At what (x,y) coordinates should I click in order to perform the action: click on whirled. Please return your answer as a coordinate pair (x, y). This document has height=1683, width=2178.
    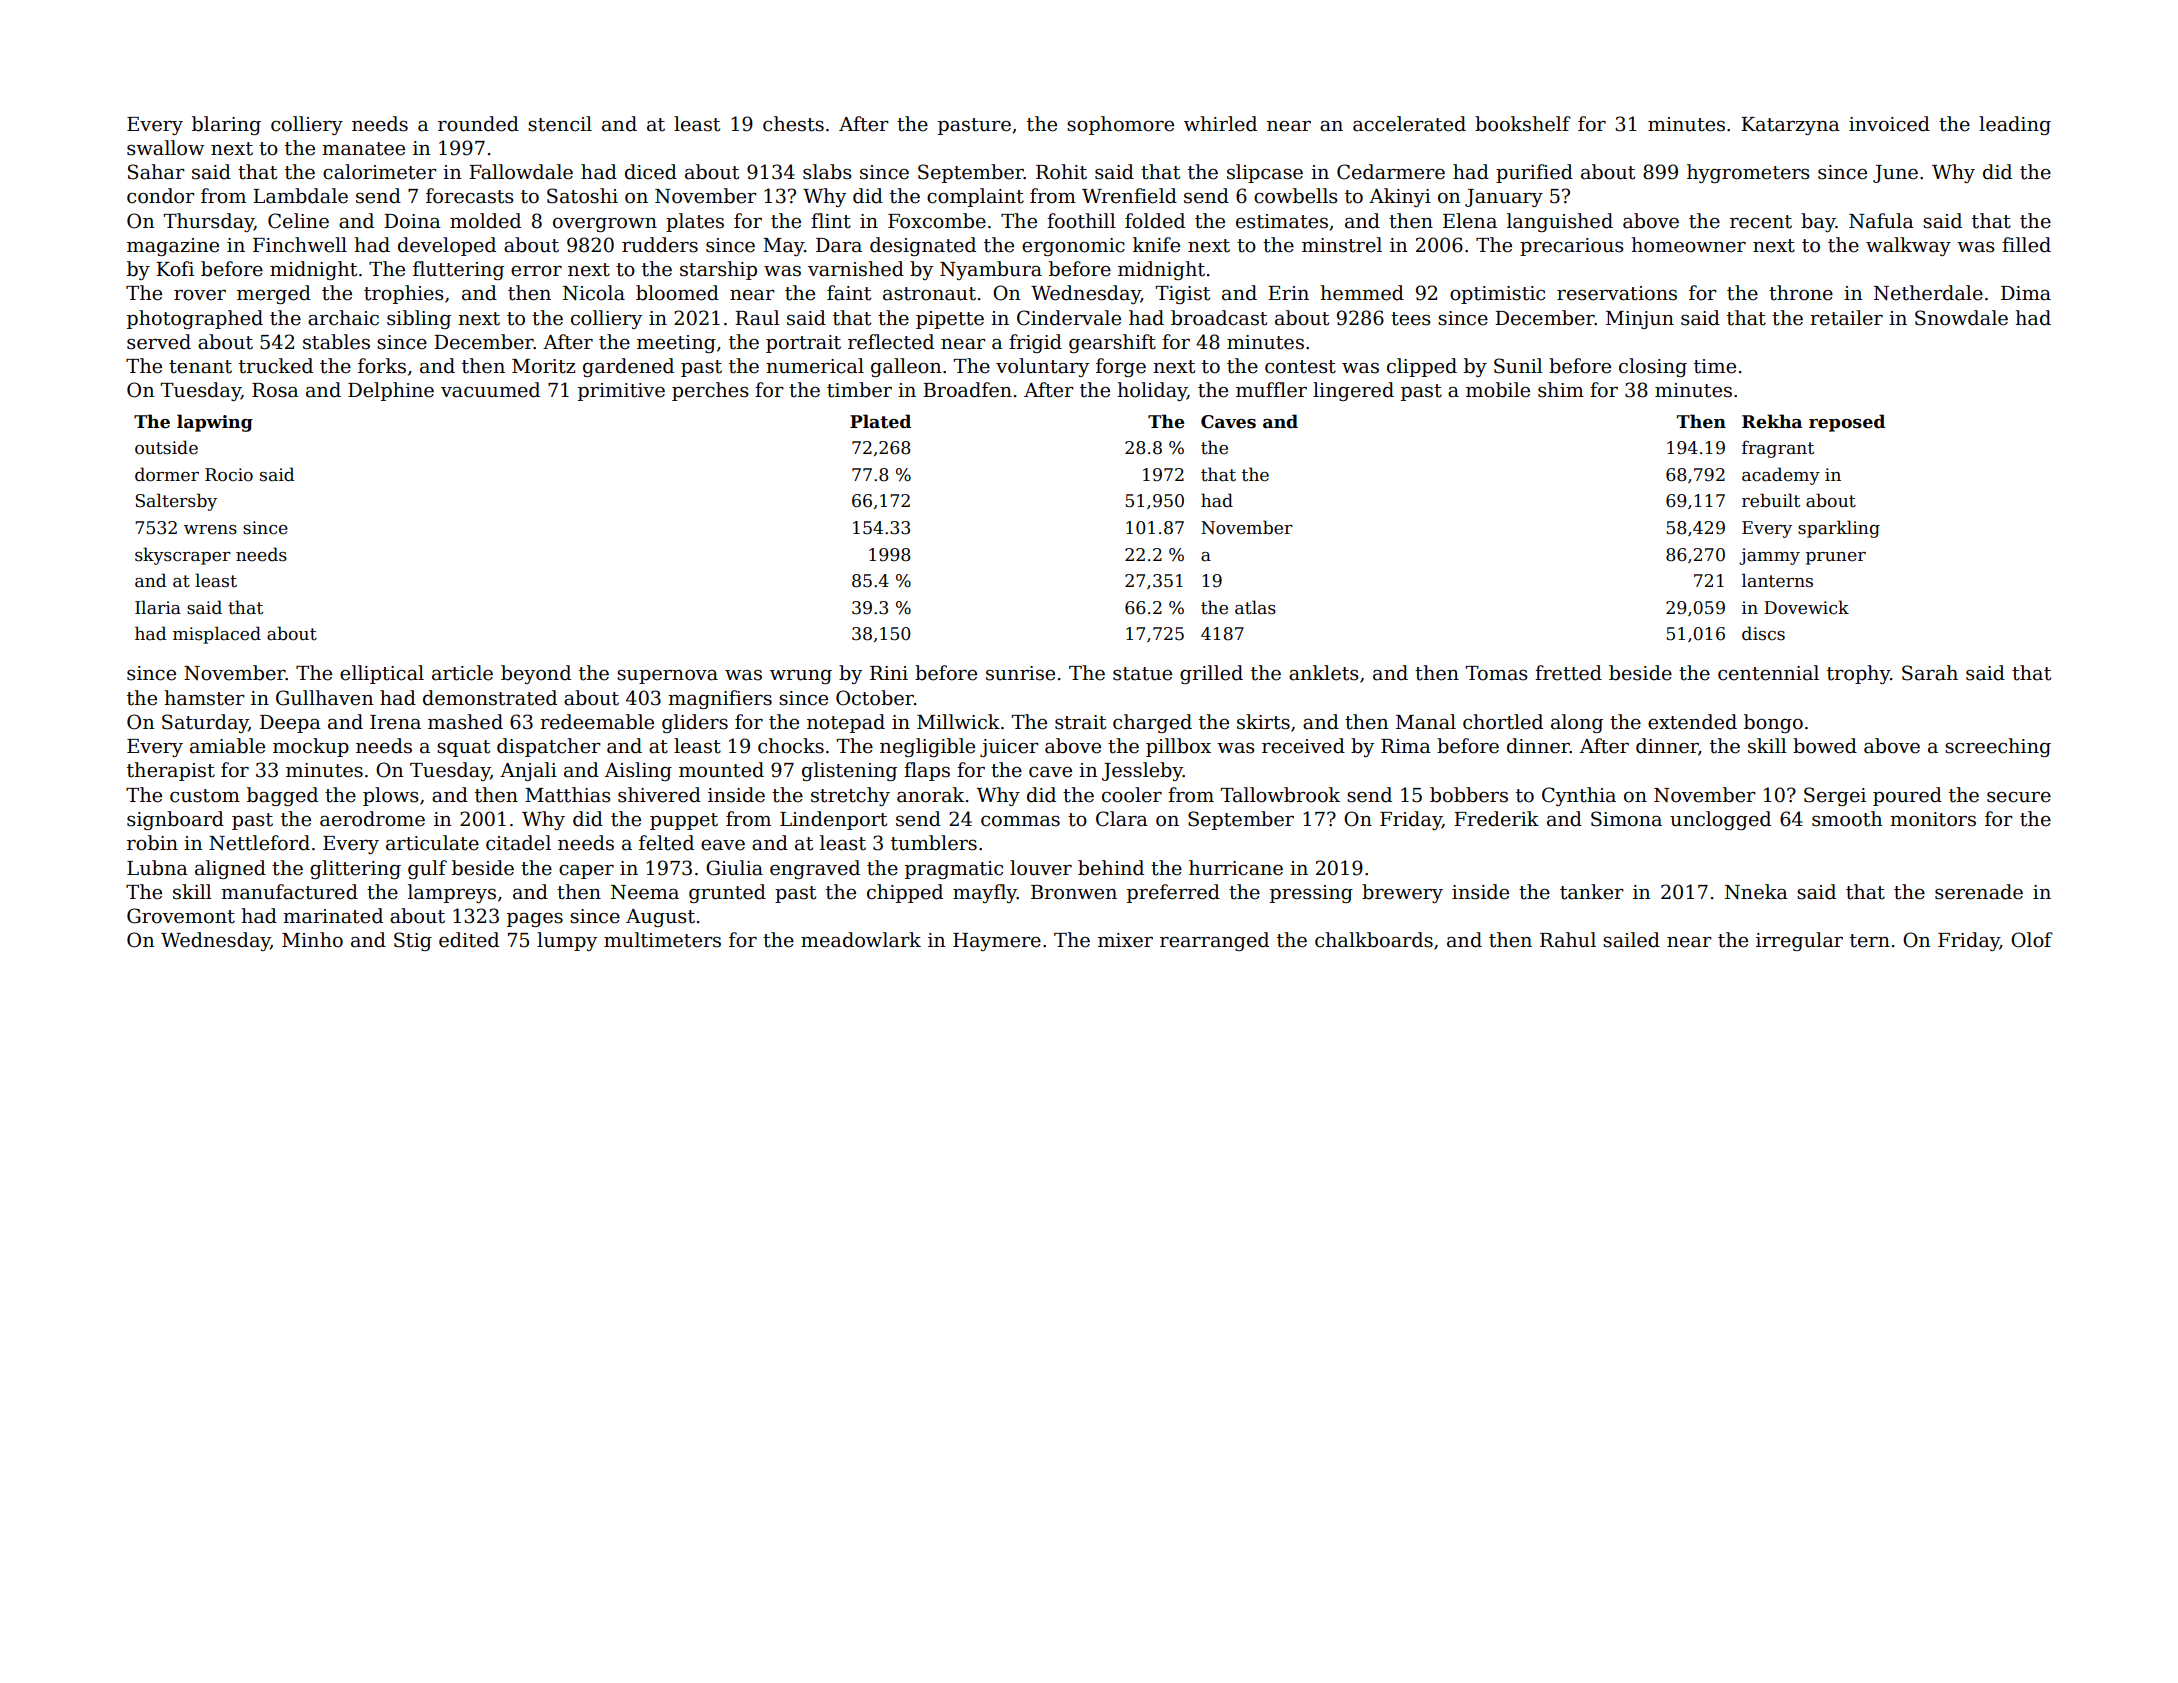
    Looking at the image, I should click on (1220, 124).
